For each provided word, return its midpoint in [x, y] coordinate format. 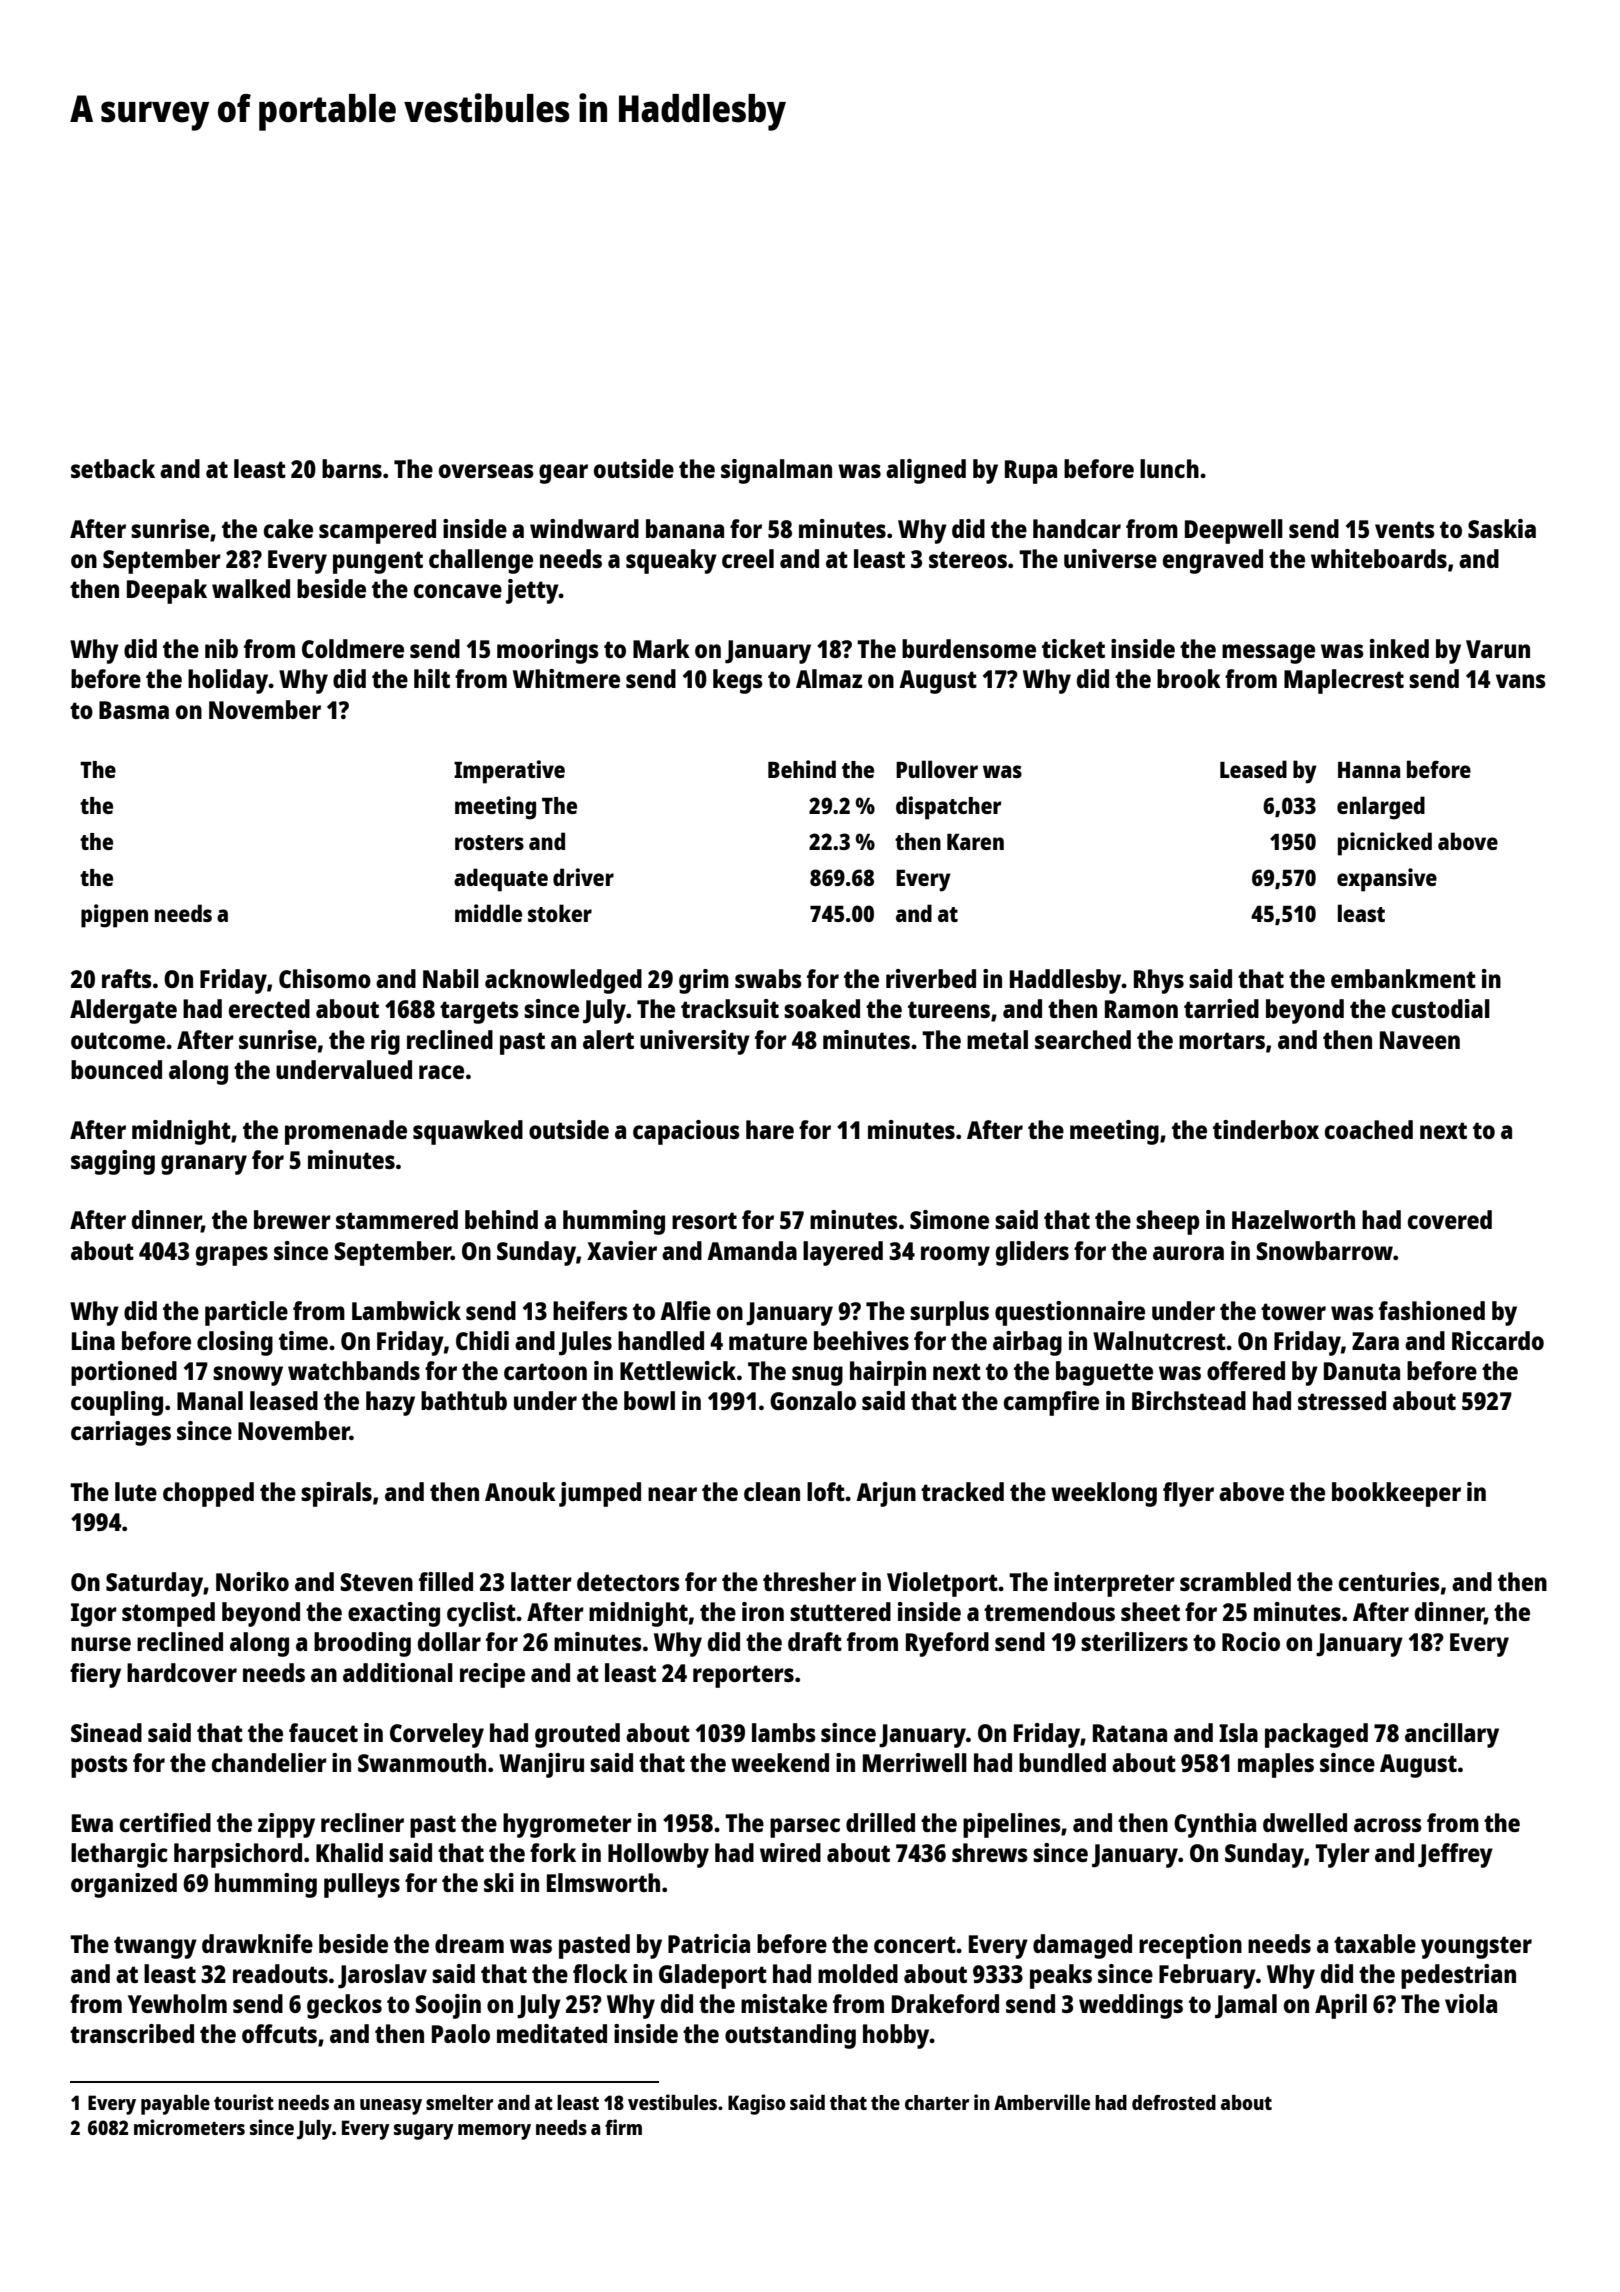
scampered [377, 531]
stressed [1342, 1400]
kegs [738, 681]
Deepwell [1234, 531]
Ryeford [947, 1644]
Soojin [448, 2006]
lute [136, 1491]
